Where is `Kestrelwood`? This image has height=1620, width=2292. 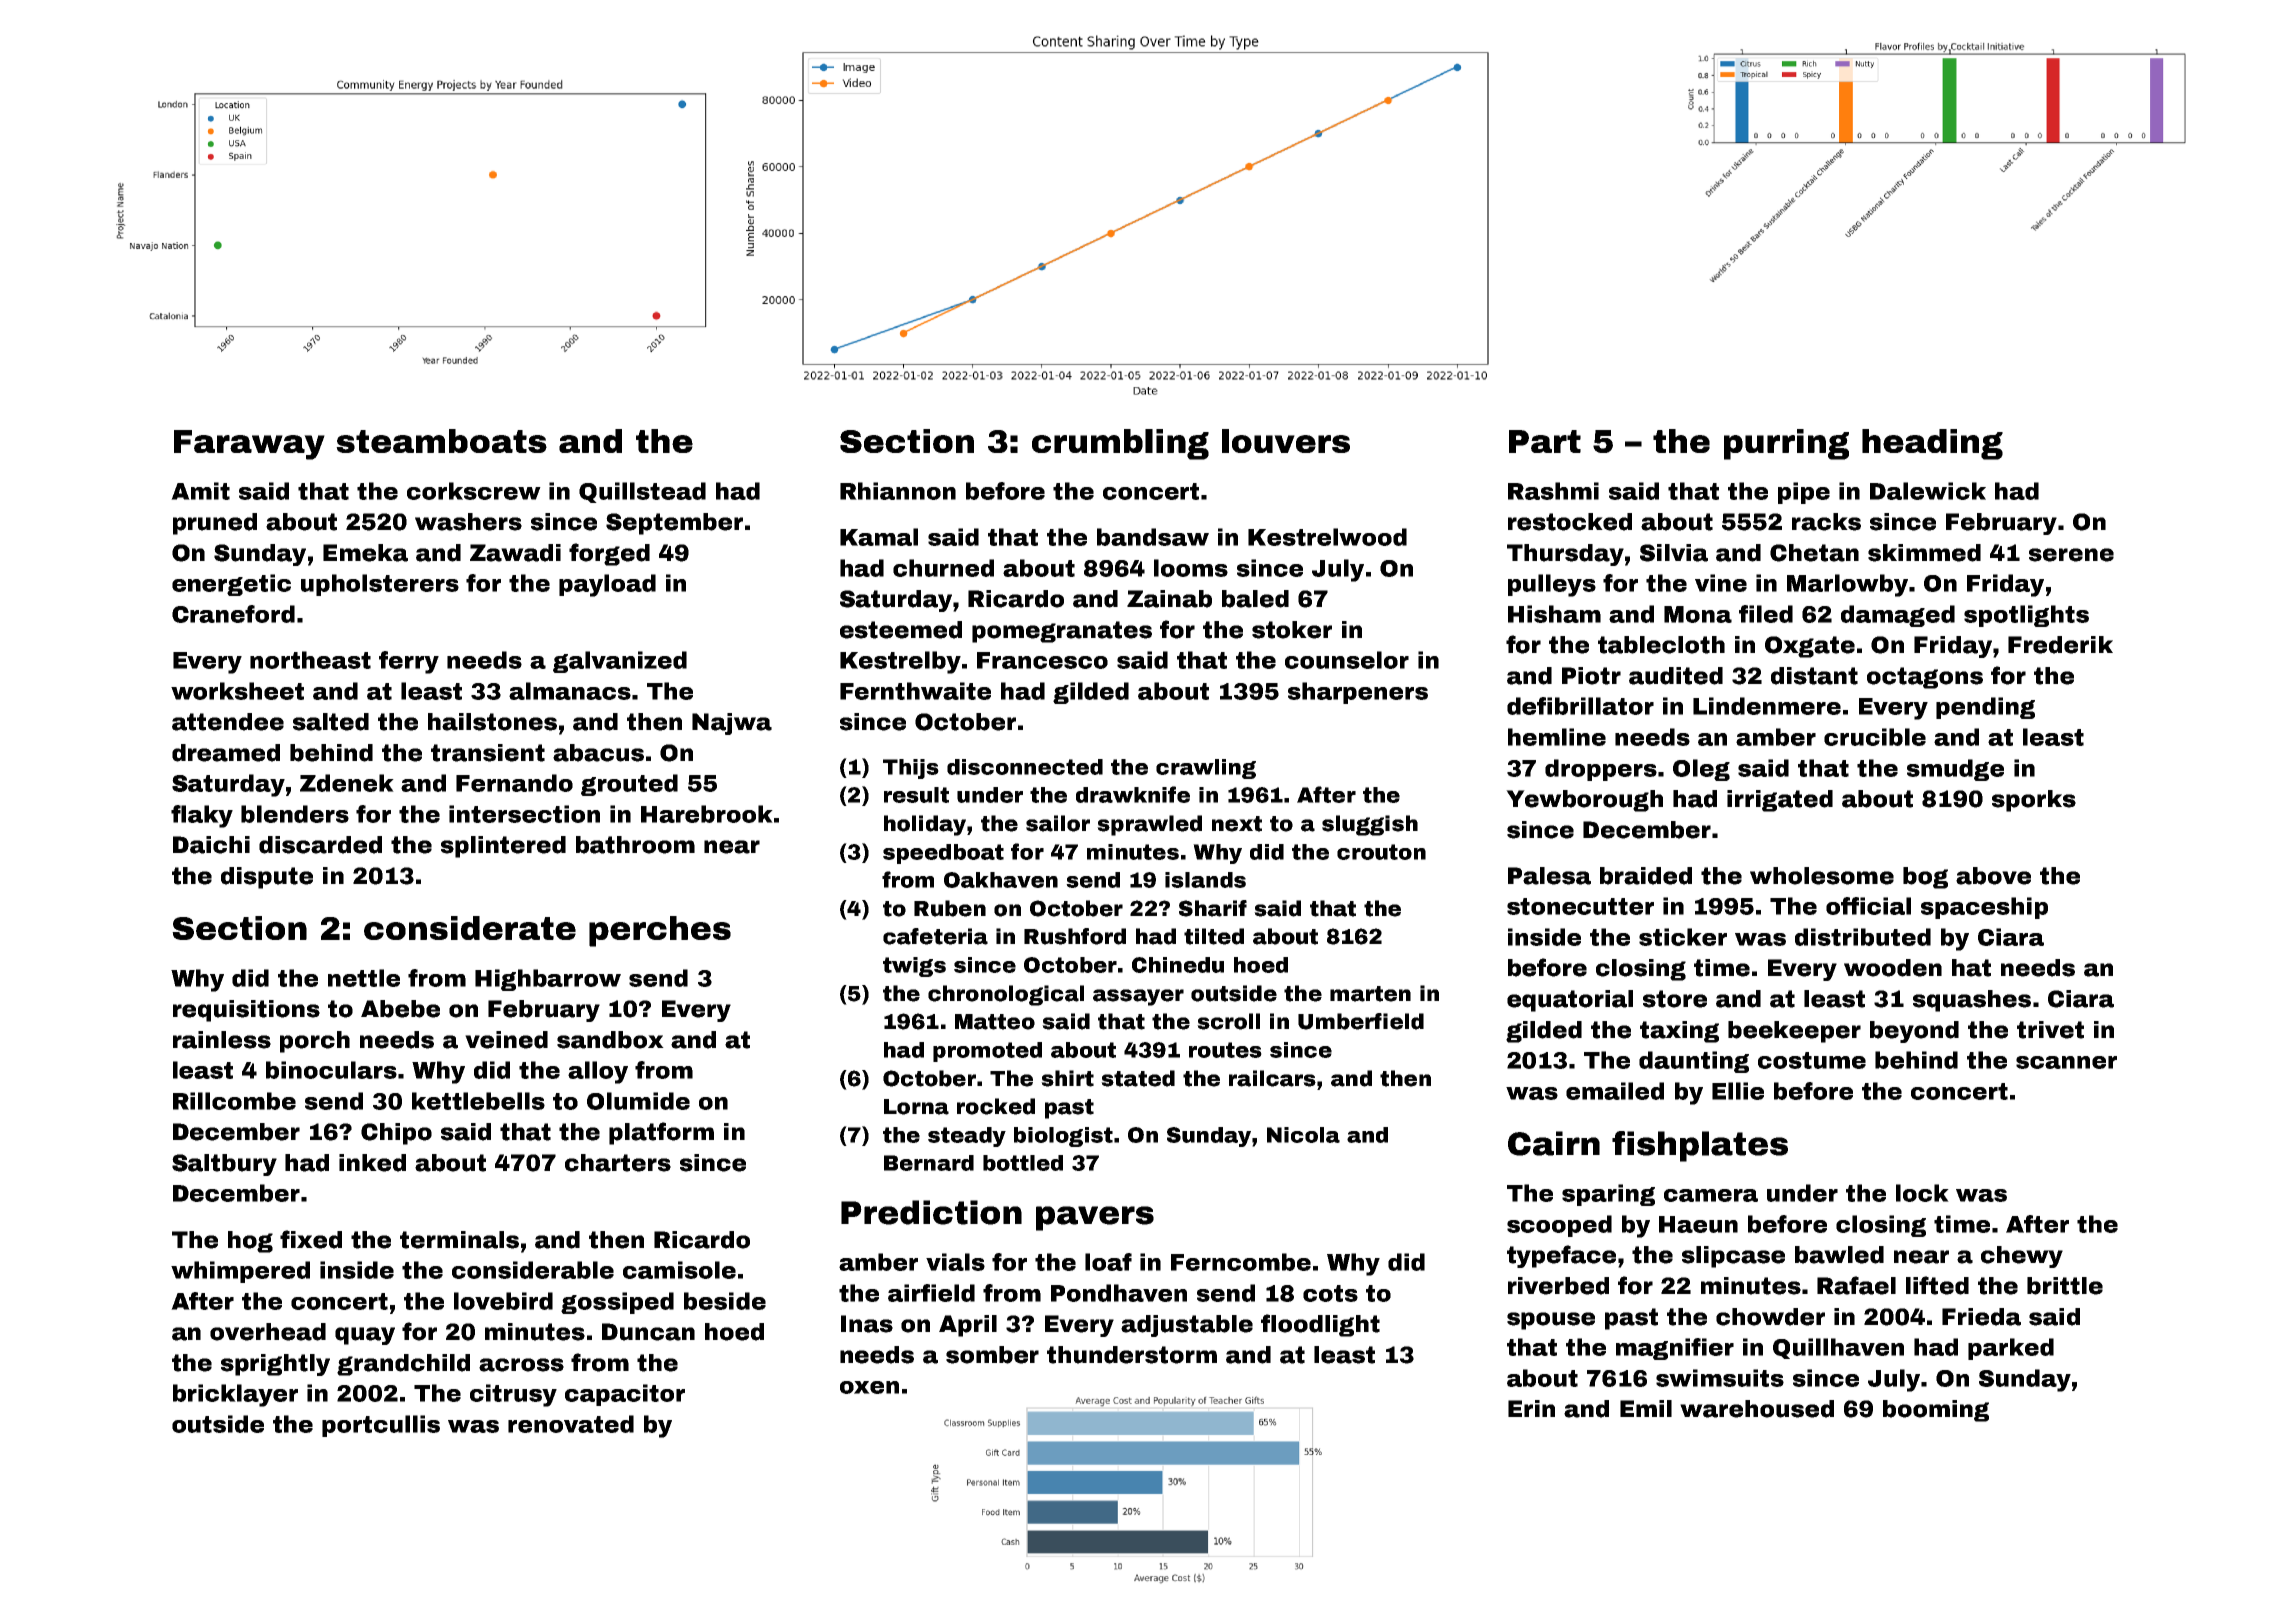
Kestrelwood is located at coordinates (1327, 537).
